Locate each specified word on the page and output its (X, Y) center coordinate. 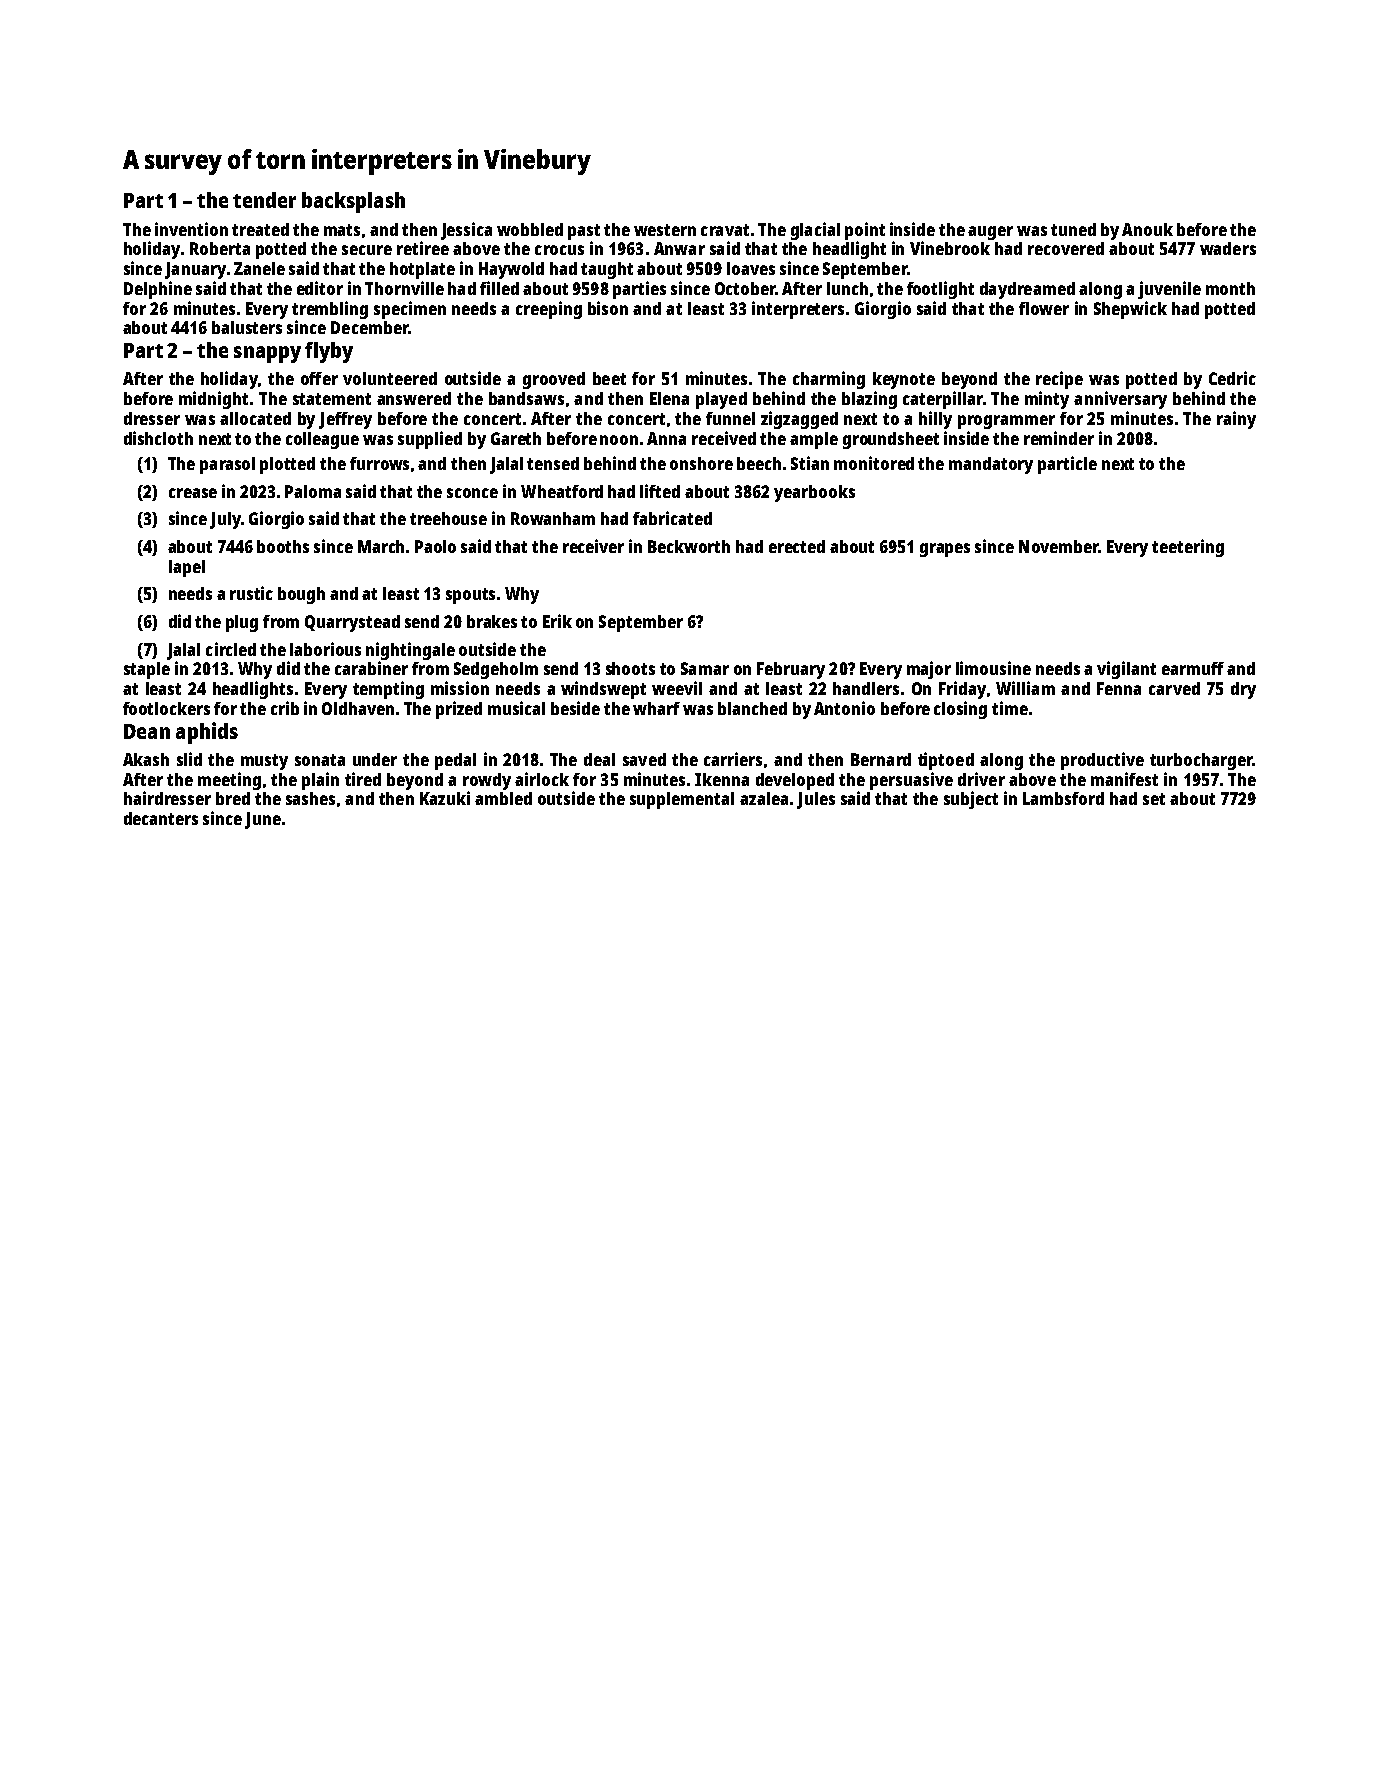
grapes (945, 550)
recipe (1059, 380)
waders (1228, 248)
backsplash (353, 202)
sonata (320, 760)
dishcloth (158, 438)
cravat (725, 230)
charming (829, 380)
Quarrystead (352, 623)
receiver (593, 546)
